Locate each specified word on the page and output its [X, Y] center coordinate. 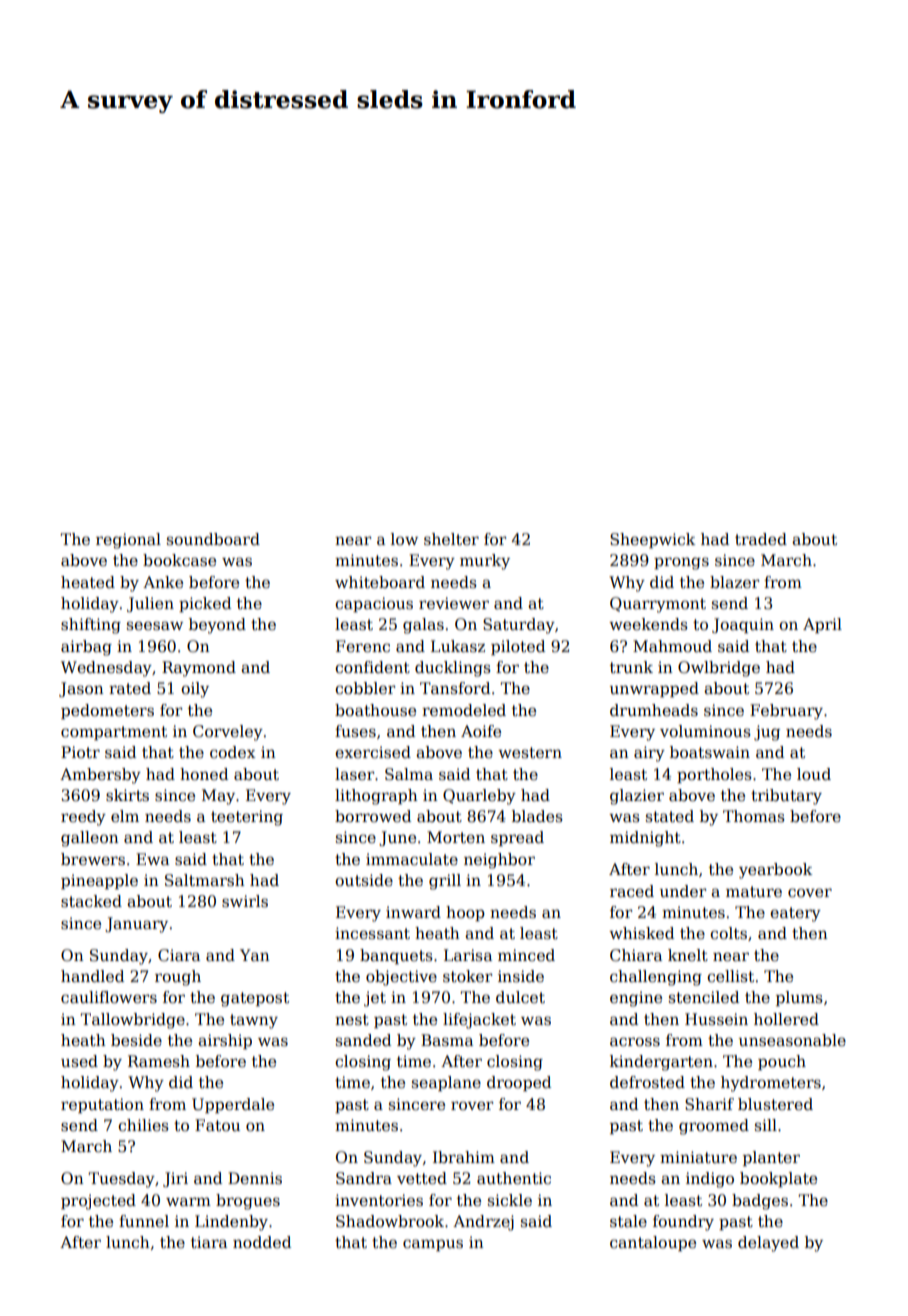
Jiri [175, 1179]
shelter [451, 539]
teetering [247, 818]
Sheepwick [652, 540]
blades [537, 816]
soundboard [213, 539]
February [786, 712]
